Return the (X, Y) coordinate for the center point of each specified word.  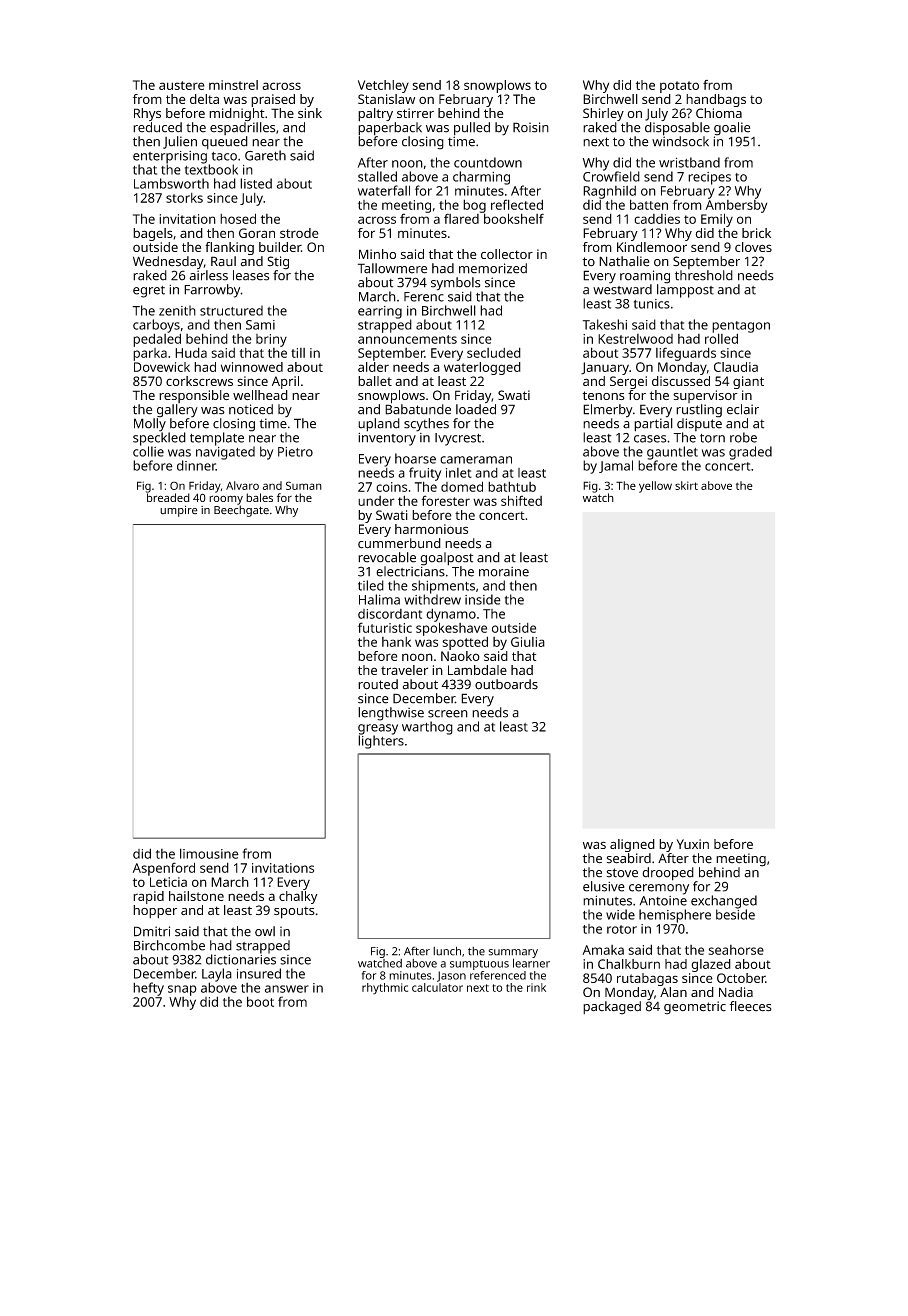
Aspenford (164, 869)
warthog (427, 728)
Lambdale (477, 670)
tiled (371, 585)
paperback (390, 129)
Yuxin (693, 844)
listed (256, 183)
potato (679, 87)
